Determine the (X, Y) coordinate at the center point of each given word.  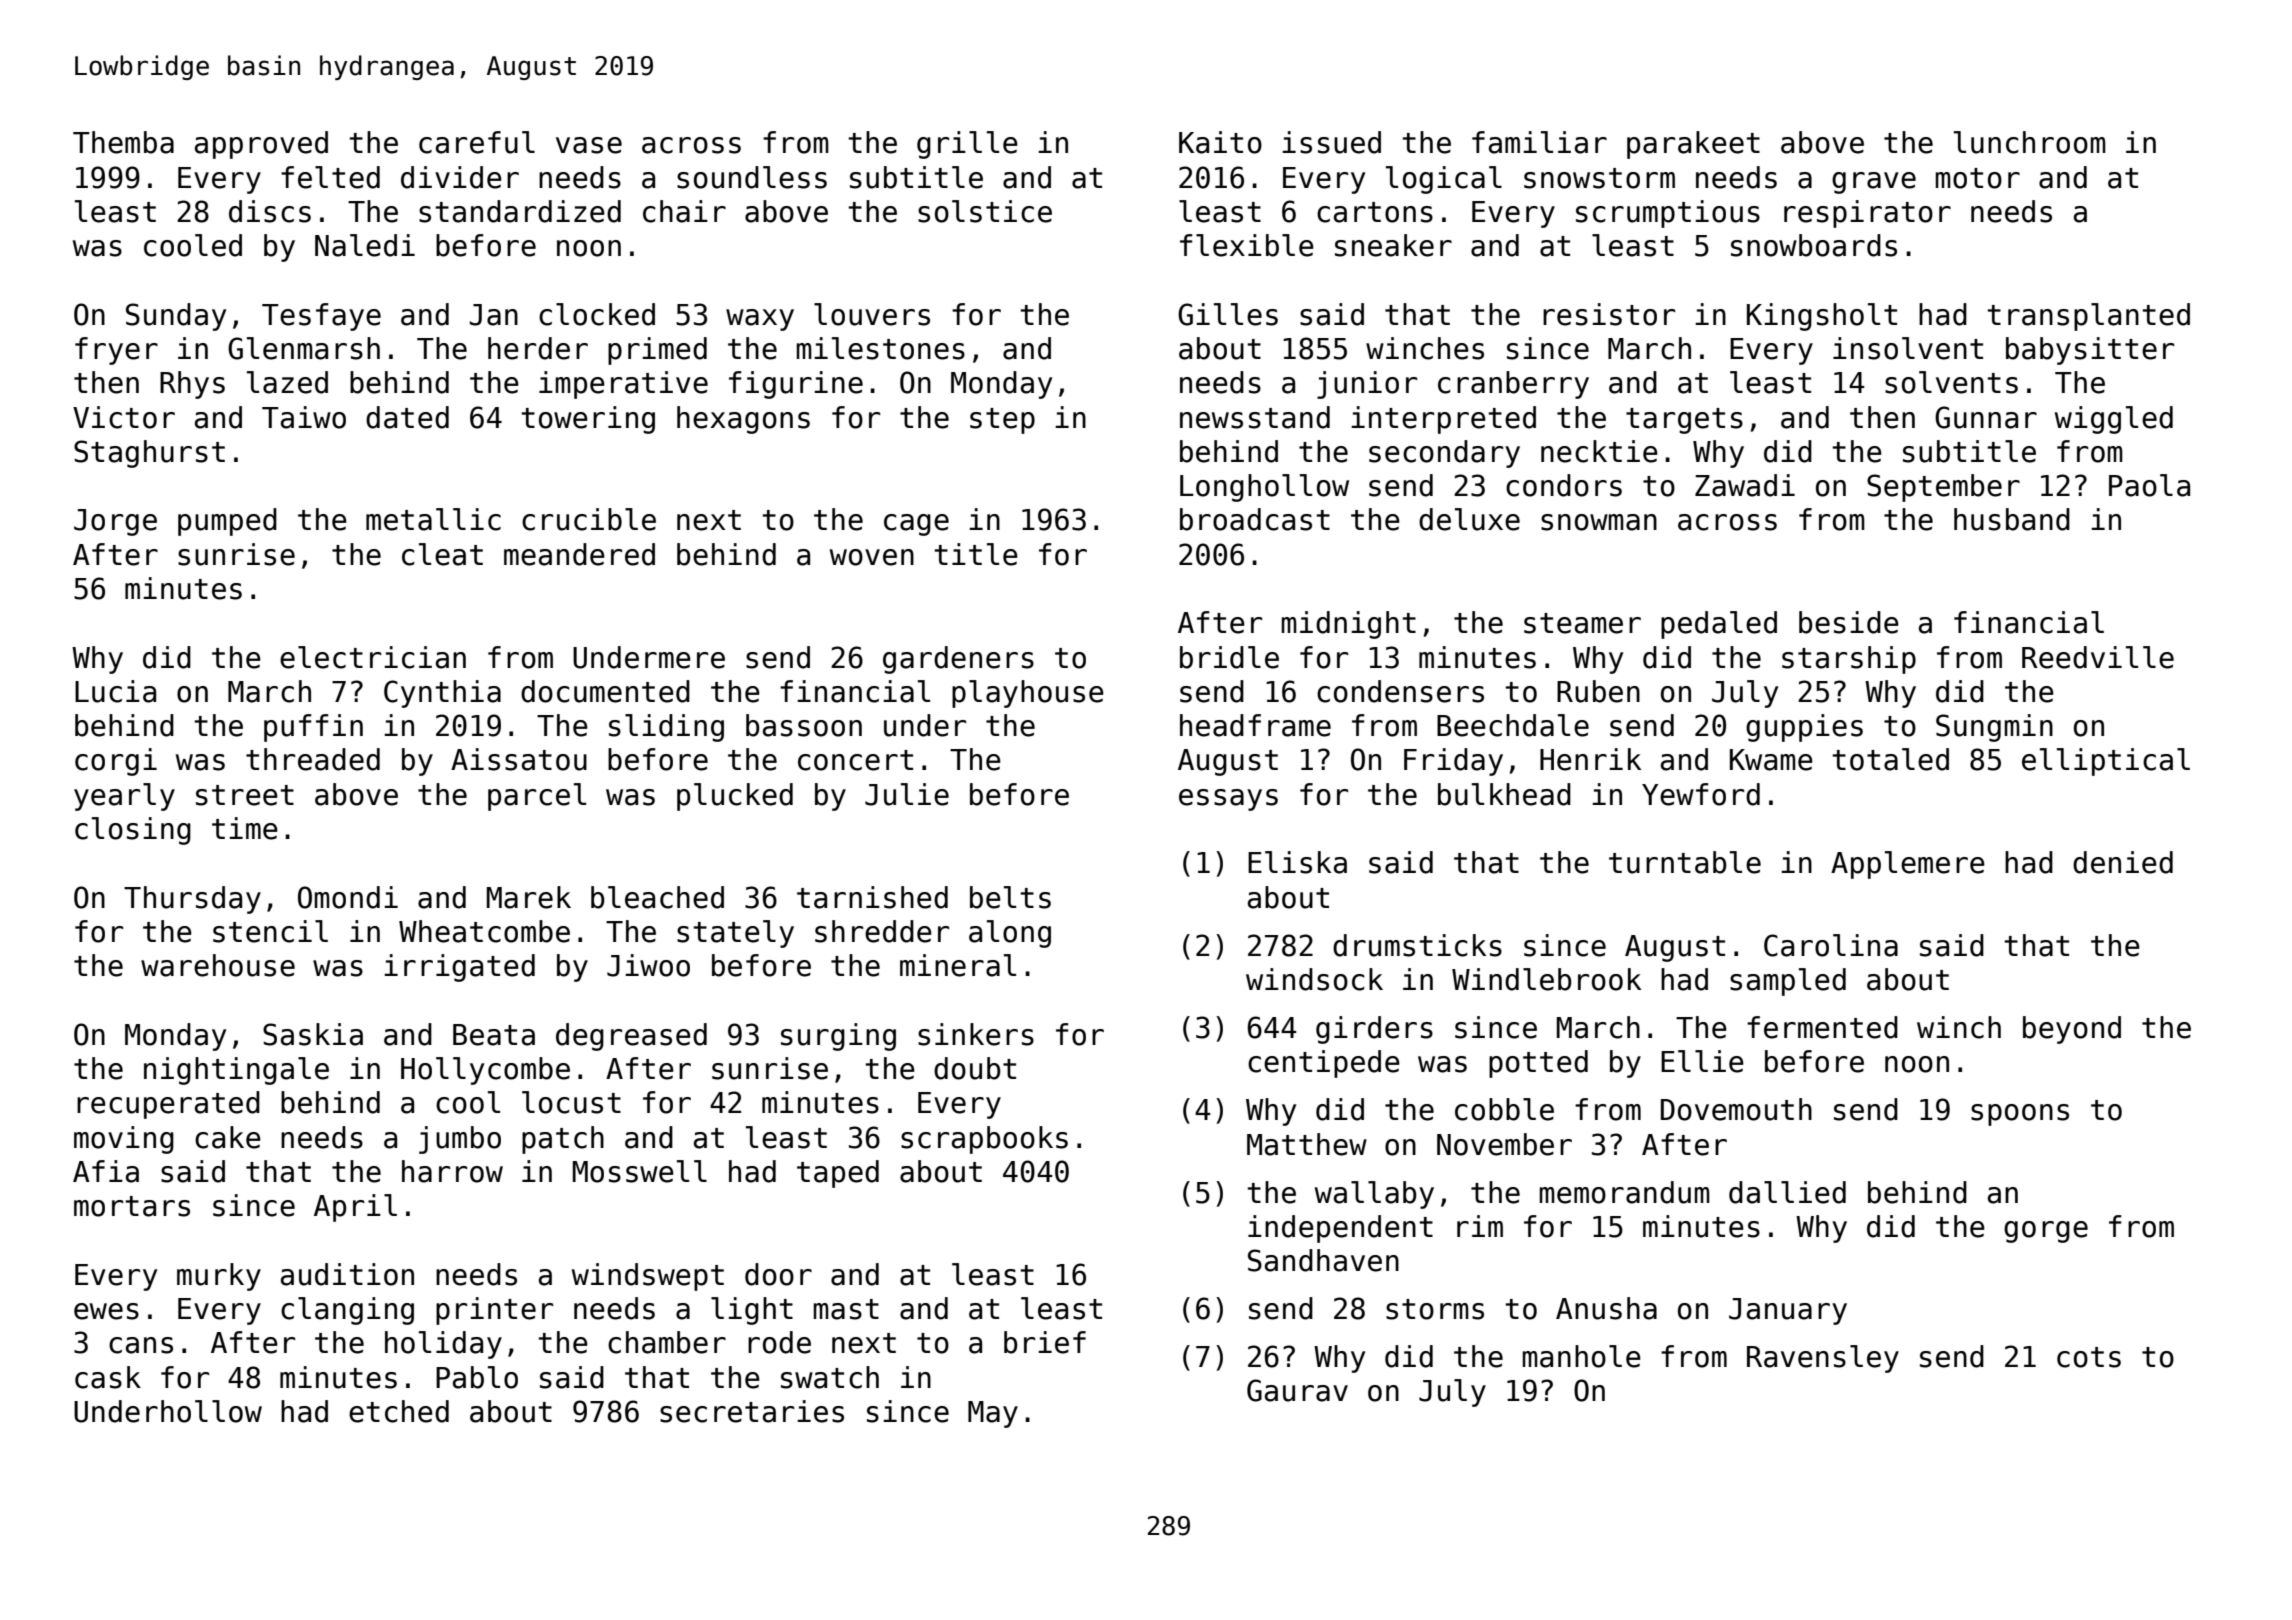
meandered (579, 554)
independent (1340, 1229)
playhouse (1028, 694)
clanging (347, 1311)
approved (261, 145)
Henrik (1590, 759)
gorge (2046, 1232)
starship (1849, 660)
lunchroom (2030, 142)
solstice (985, 211)
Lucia (115, 691)
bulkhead (1504, 794)
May (993, 1414)
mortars (132, 1206)
